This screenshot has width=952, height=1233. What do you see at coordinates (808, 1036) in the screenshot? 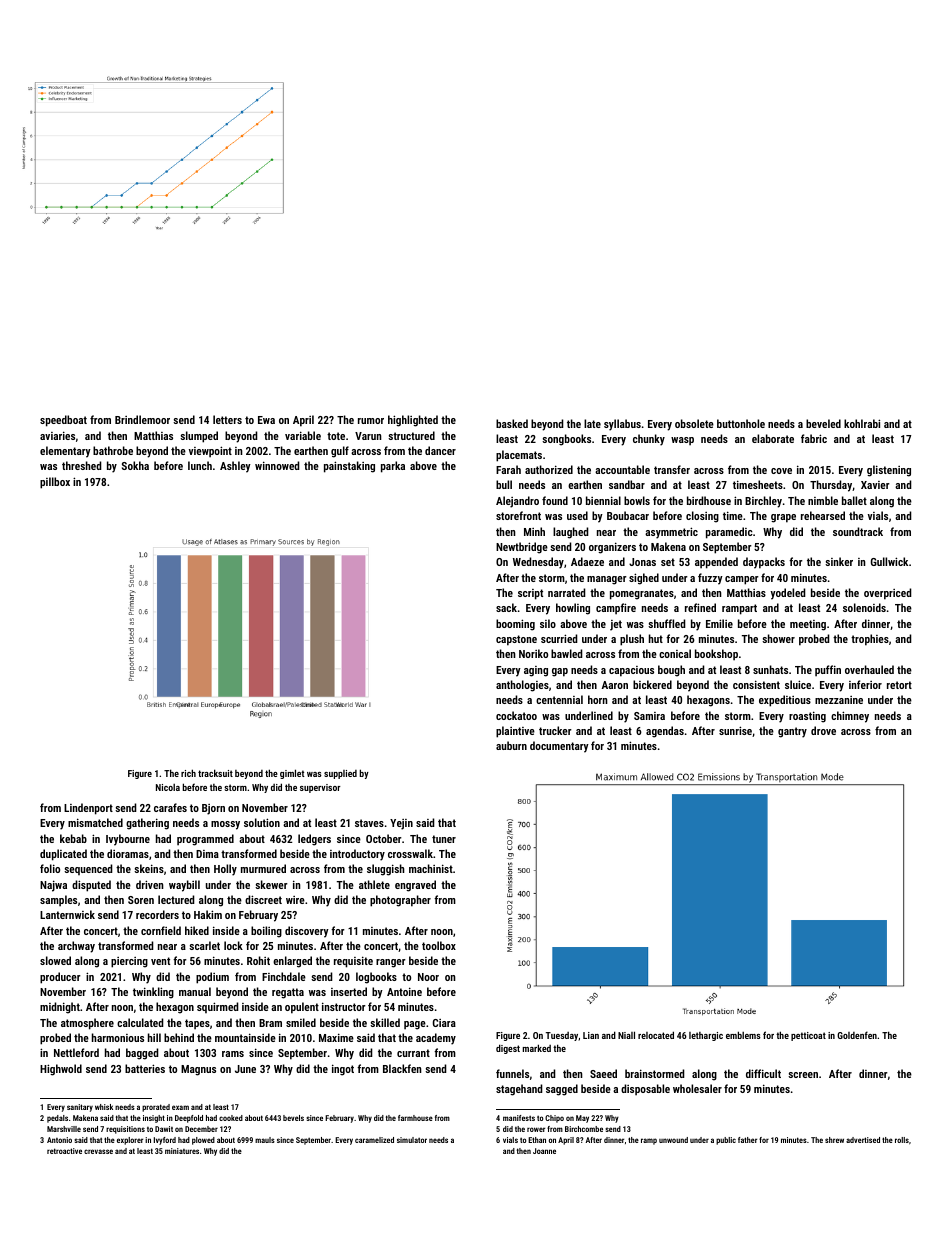
I see `petticoat` at bounding box center [808, 1036].
